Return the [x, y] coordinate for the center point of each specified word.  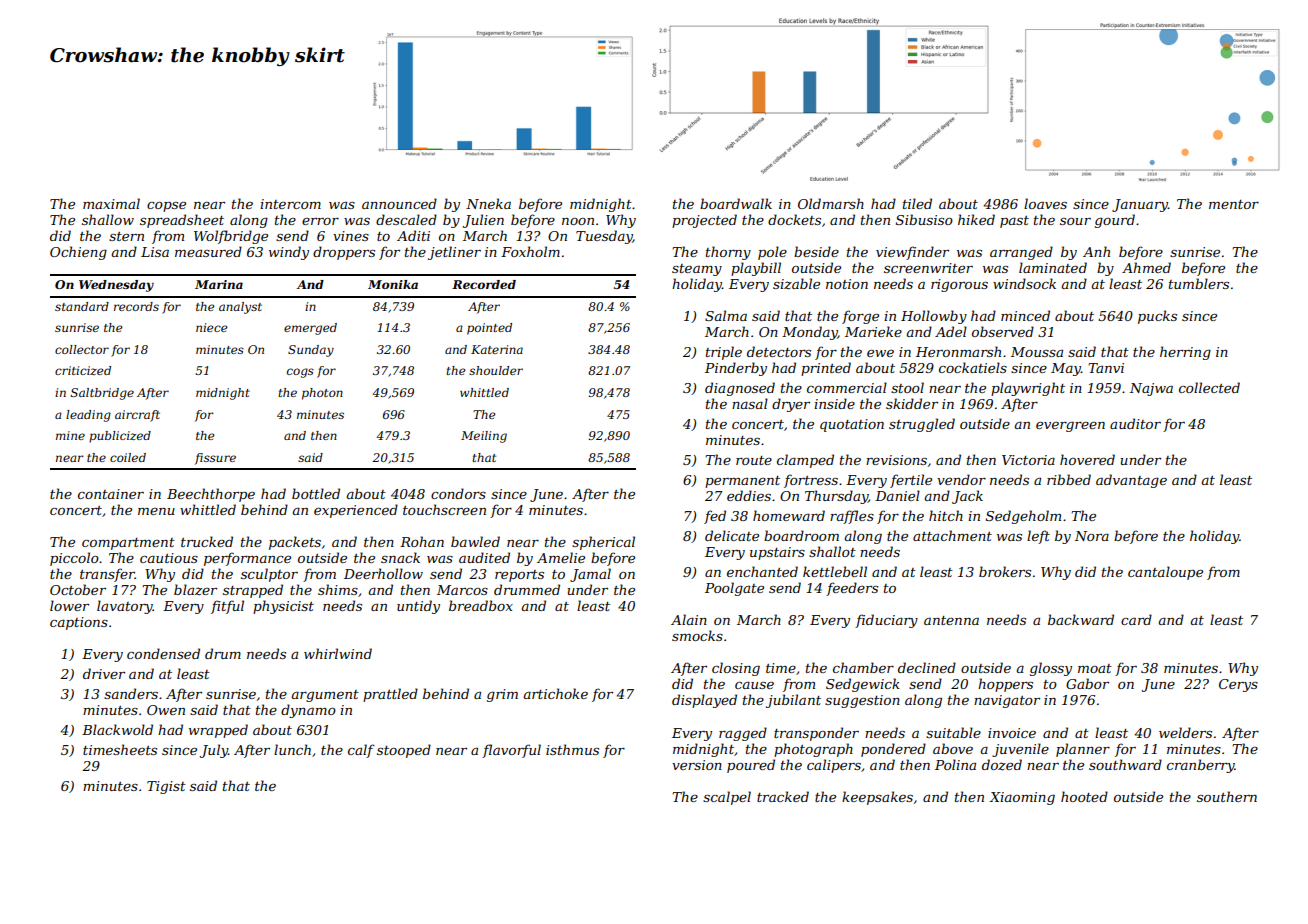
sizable [796, 284]
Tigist [166, 787]
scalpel [727, 798]
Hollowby [934, 317]
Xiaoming [1022, 798]
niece [212, 327]
